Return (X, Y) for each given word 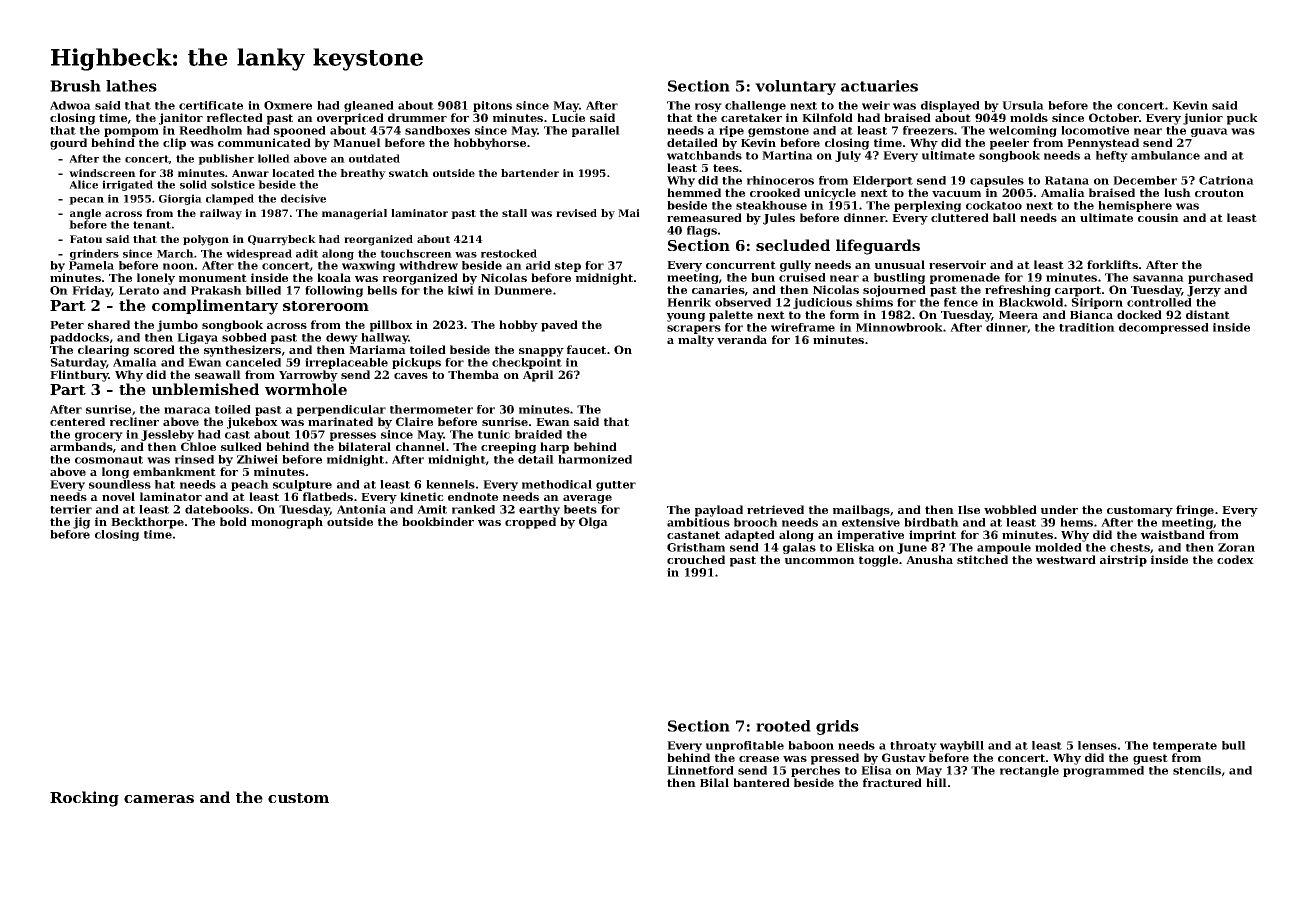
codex (1235, 559)
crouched (696, 559)
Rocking (84, 799)
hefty (1112, 156)
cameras (159, 799)
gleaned (369, 106)
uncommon (820, 561)
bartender (530, 173)
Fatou (86, 239)
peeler (1009, 144)
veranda (742, 339)
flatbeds (328, 496)
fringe (1195, 511)
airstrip (1123, 561)
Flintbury (79, 376)
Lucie (568, 117)
